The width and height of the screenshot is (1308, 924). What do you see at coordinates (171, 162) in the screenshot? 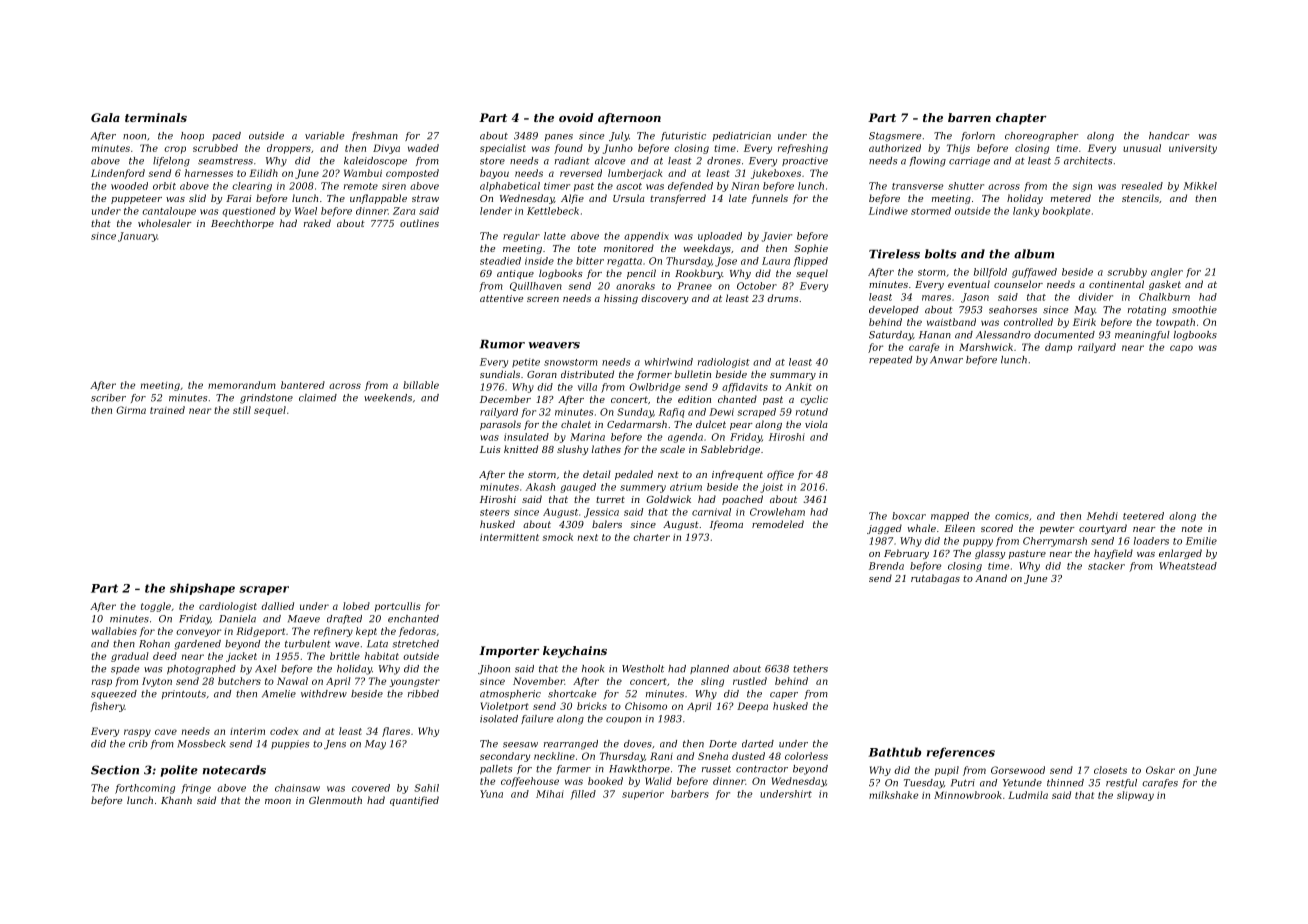
I see `lifelong` at bounding box center [171, 162].
